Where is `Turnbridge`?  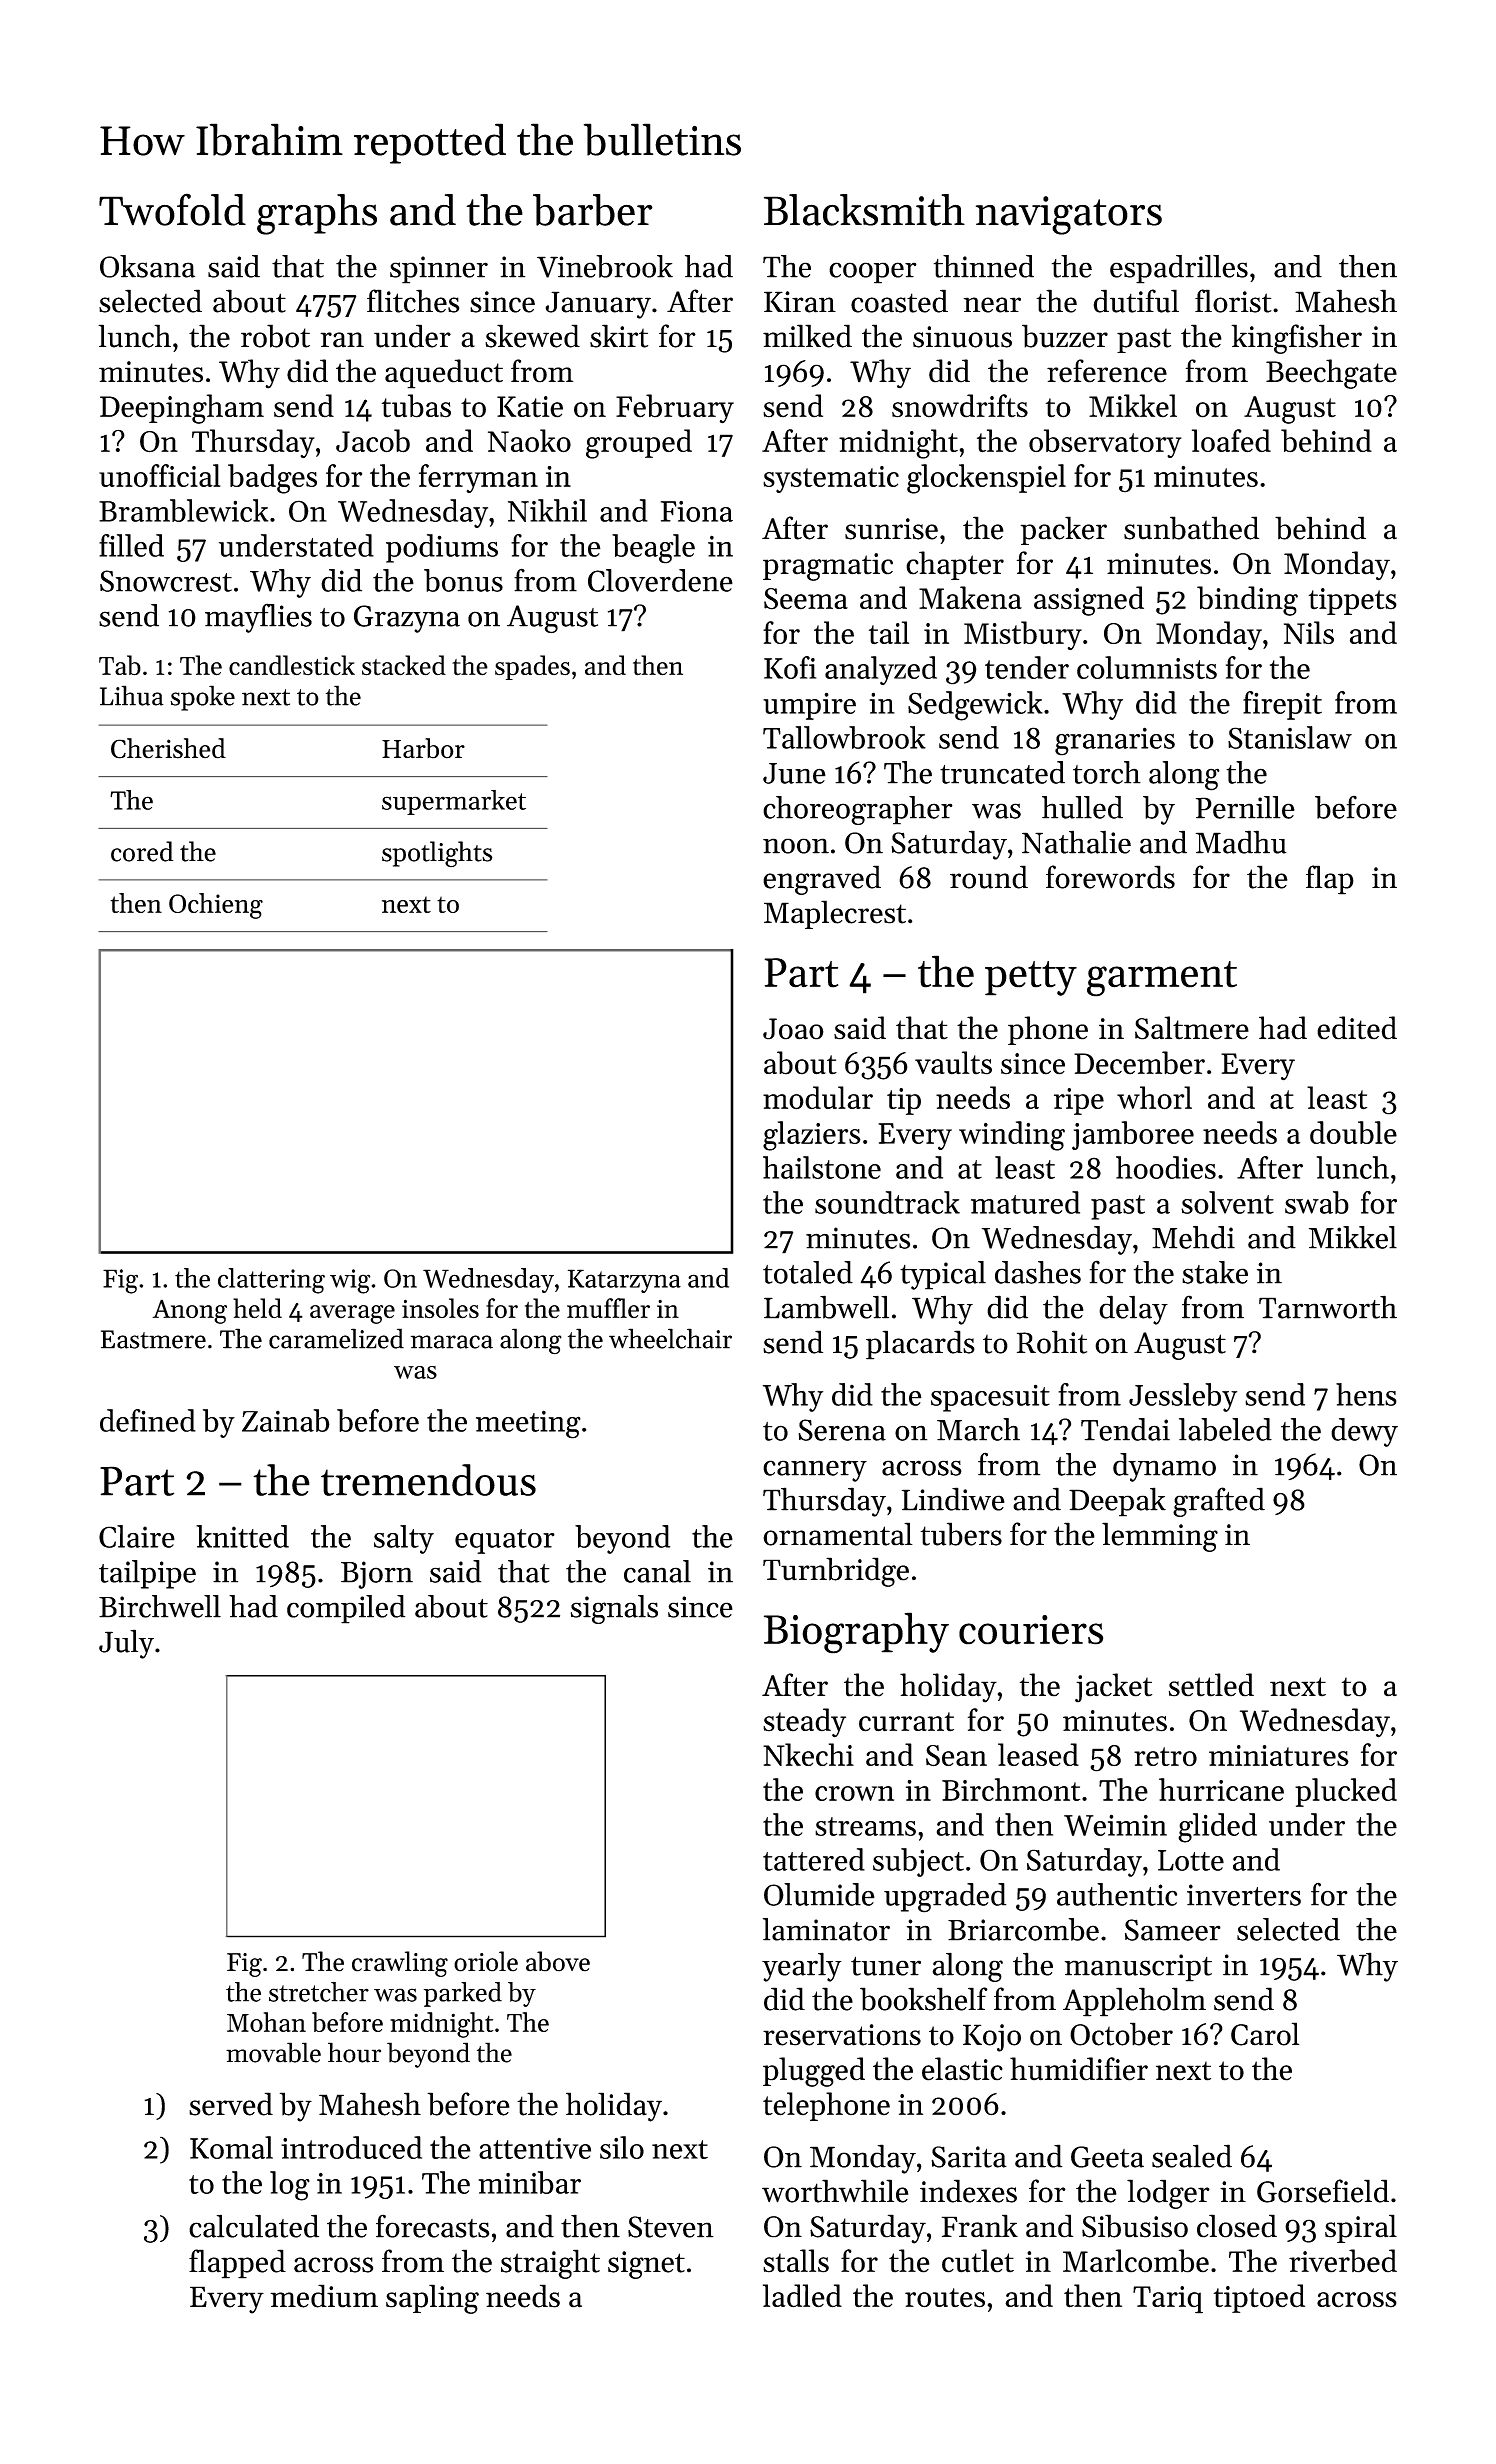
Turnbridge is located at coordinates (836, 1572).
